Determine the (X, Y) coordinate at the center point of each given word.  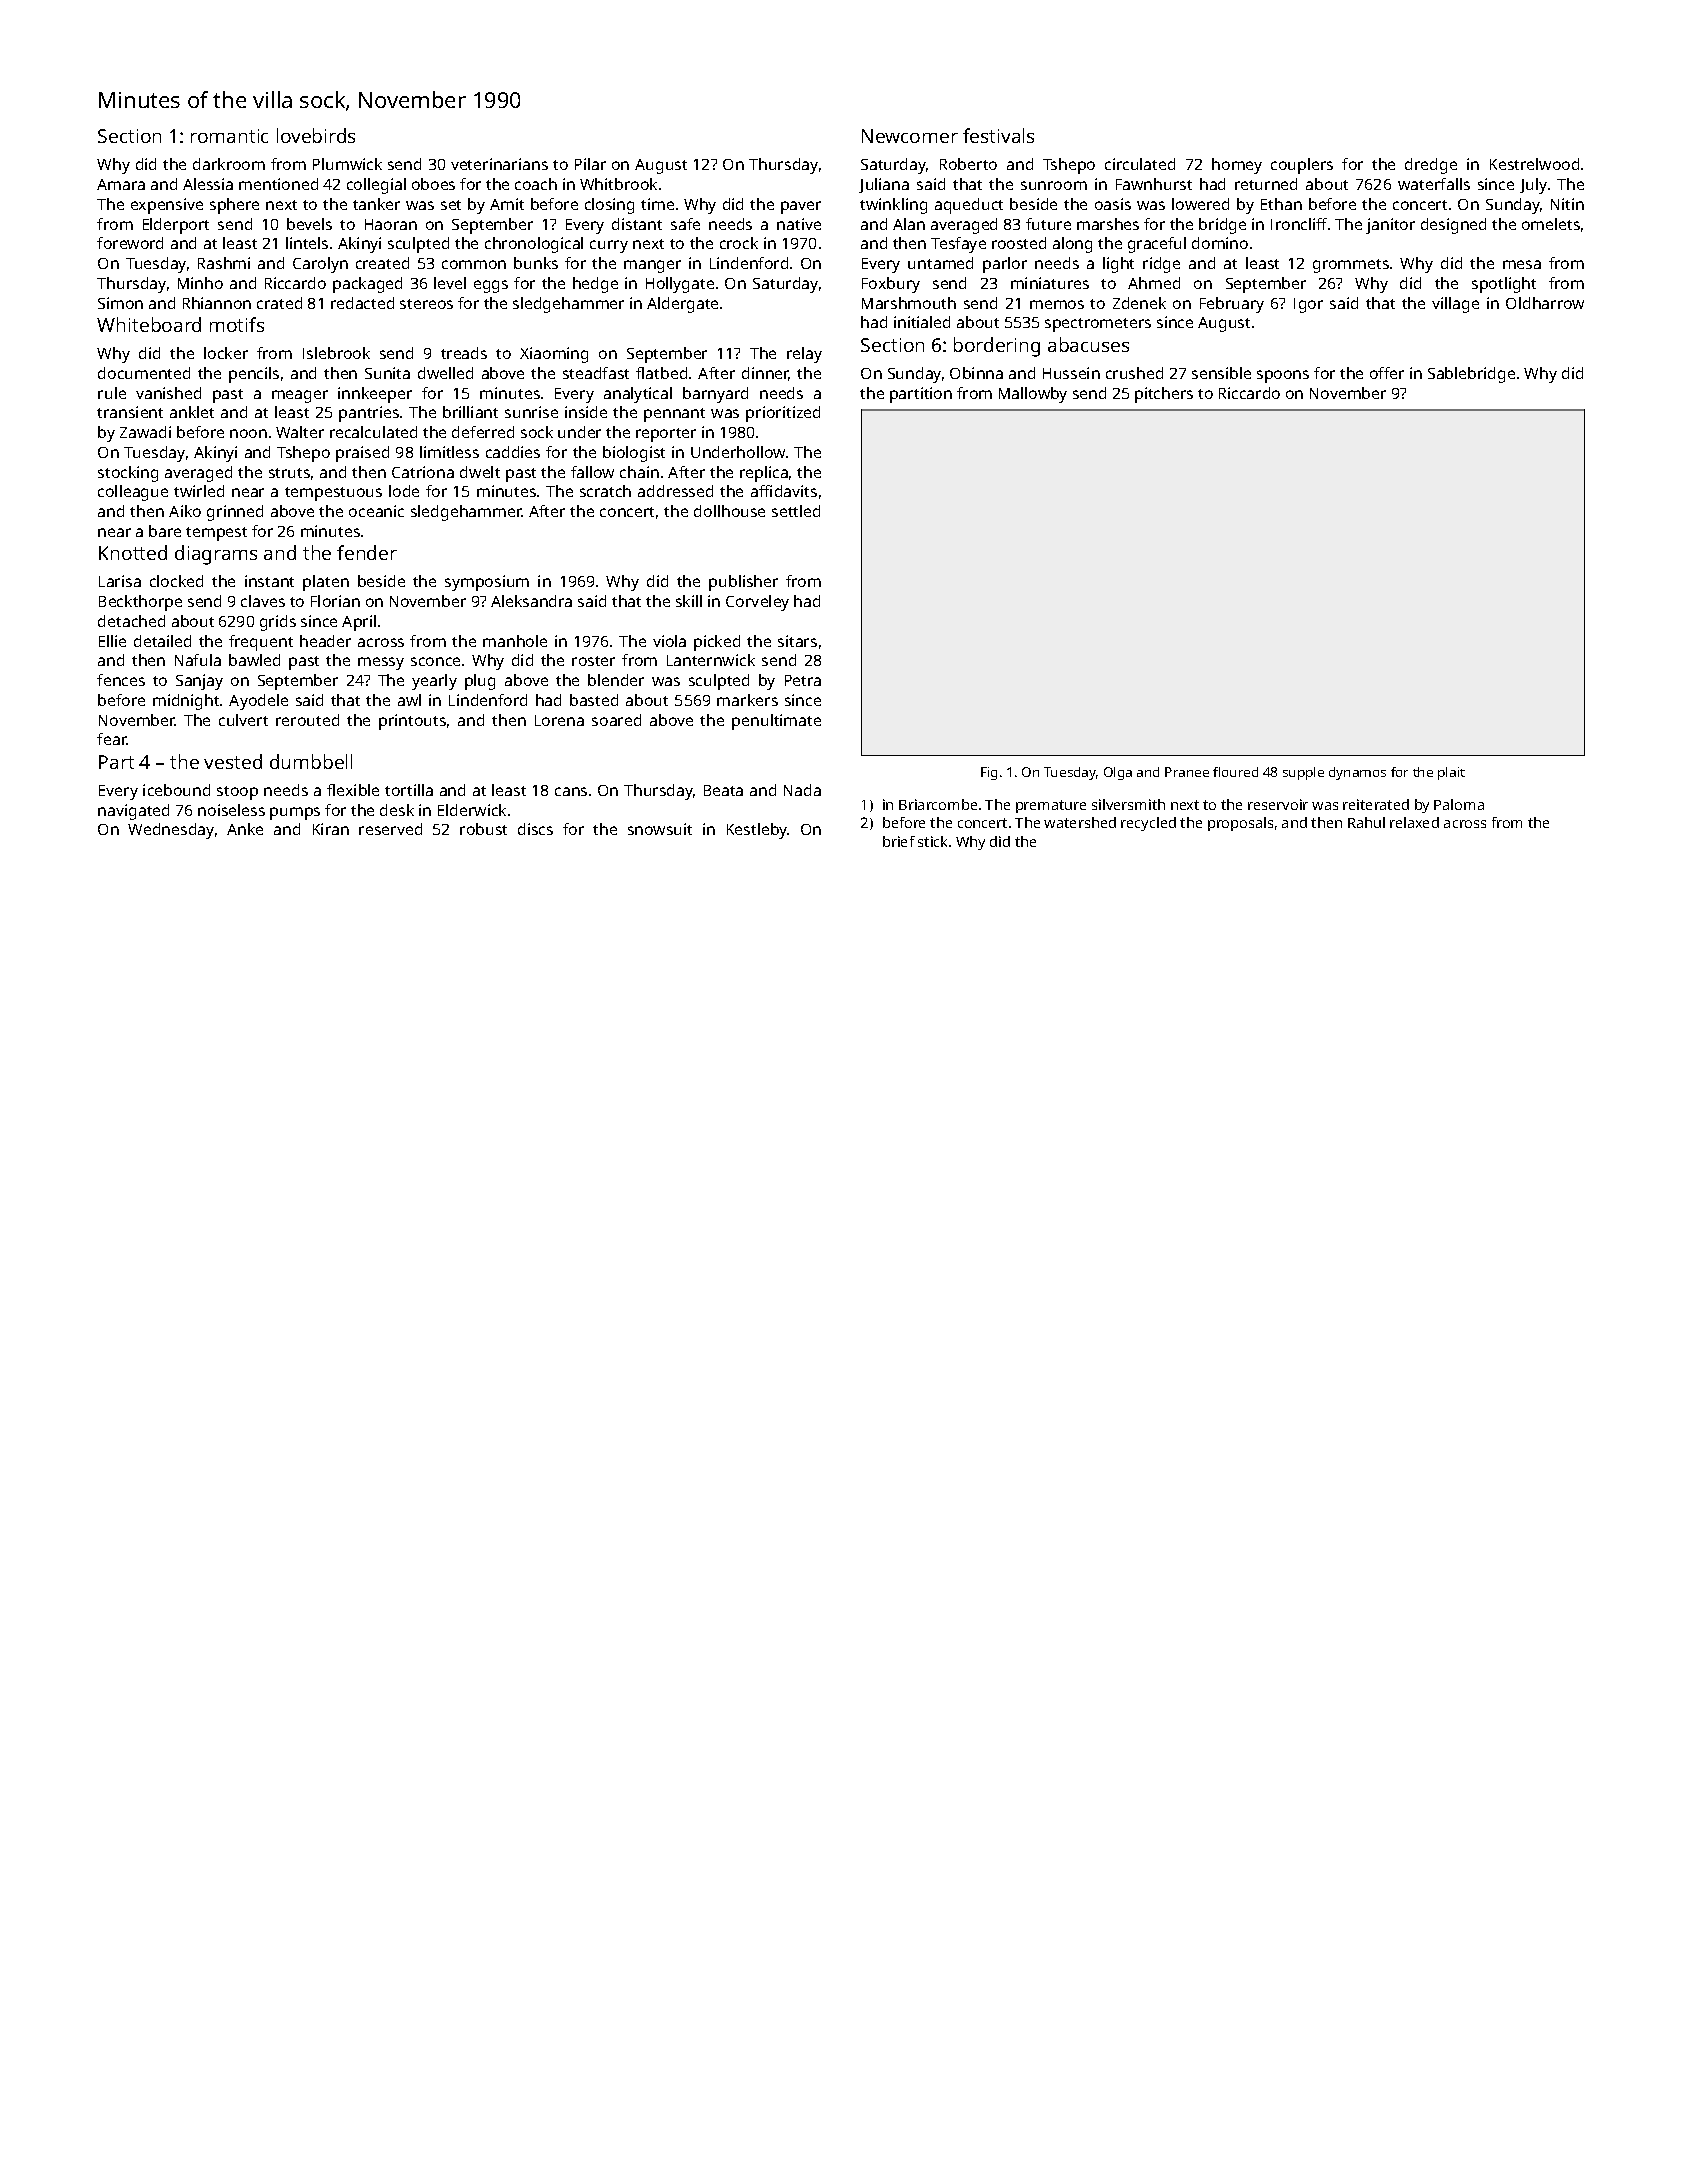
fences (121, 680)
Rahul (1366, 822)
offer (1387, 373)
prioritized (783, 414)
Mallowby (1033, 395)
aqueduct (969, 206)
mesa (1522, 264)
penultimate (776, 722)
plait (1451, 773)
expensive (167, 206)
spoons (1283, 376)
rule (112, 393)
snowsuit (660, 829)
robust (483, 829)
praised (362, 454)
